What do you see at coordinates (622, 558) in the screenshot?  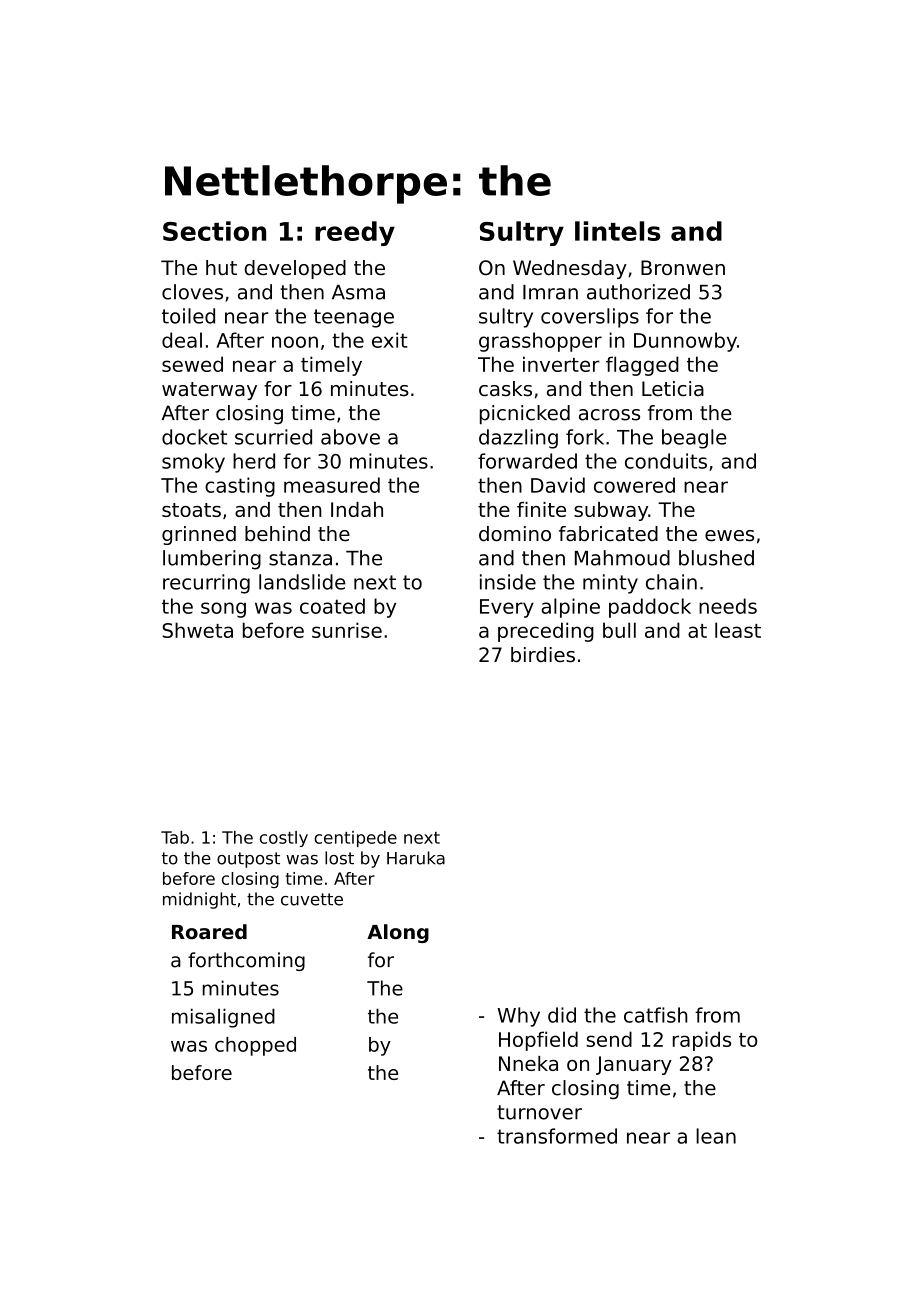 I see `Mahmoud` at bounding box center [622, 558].
